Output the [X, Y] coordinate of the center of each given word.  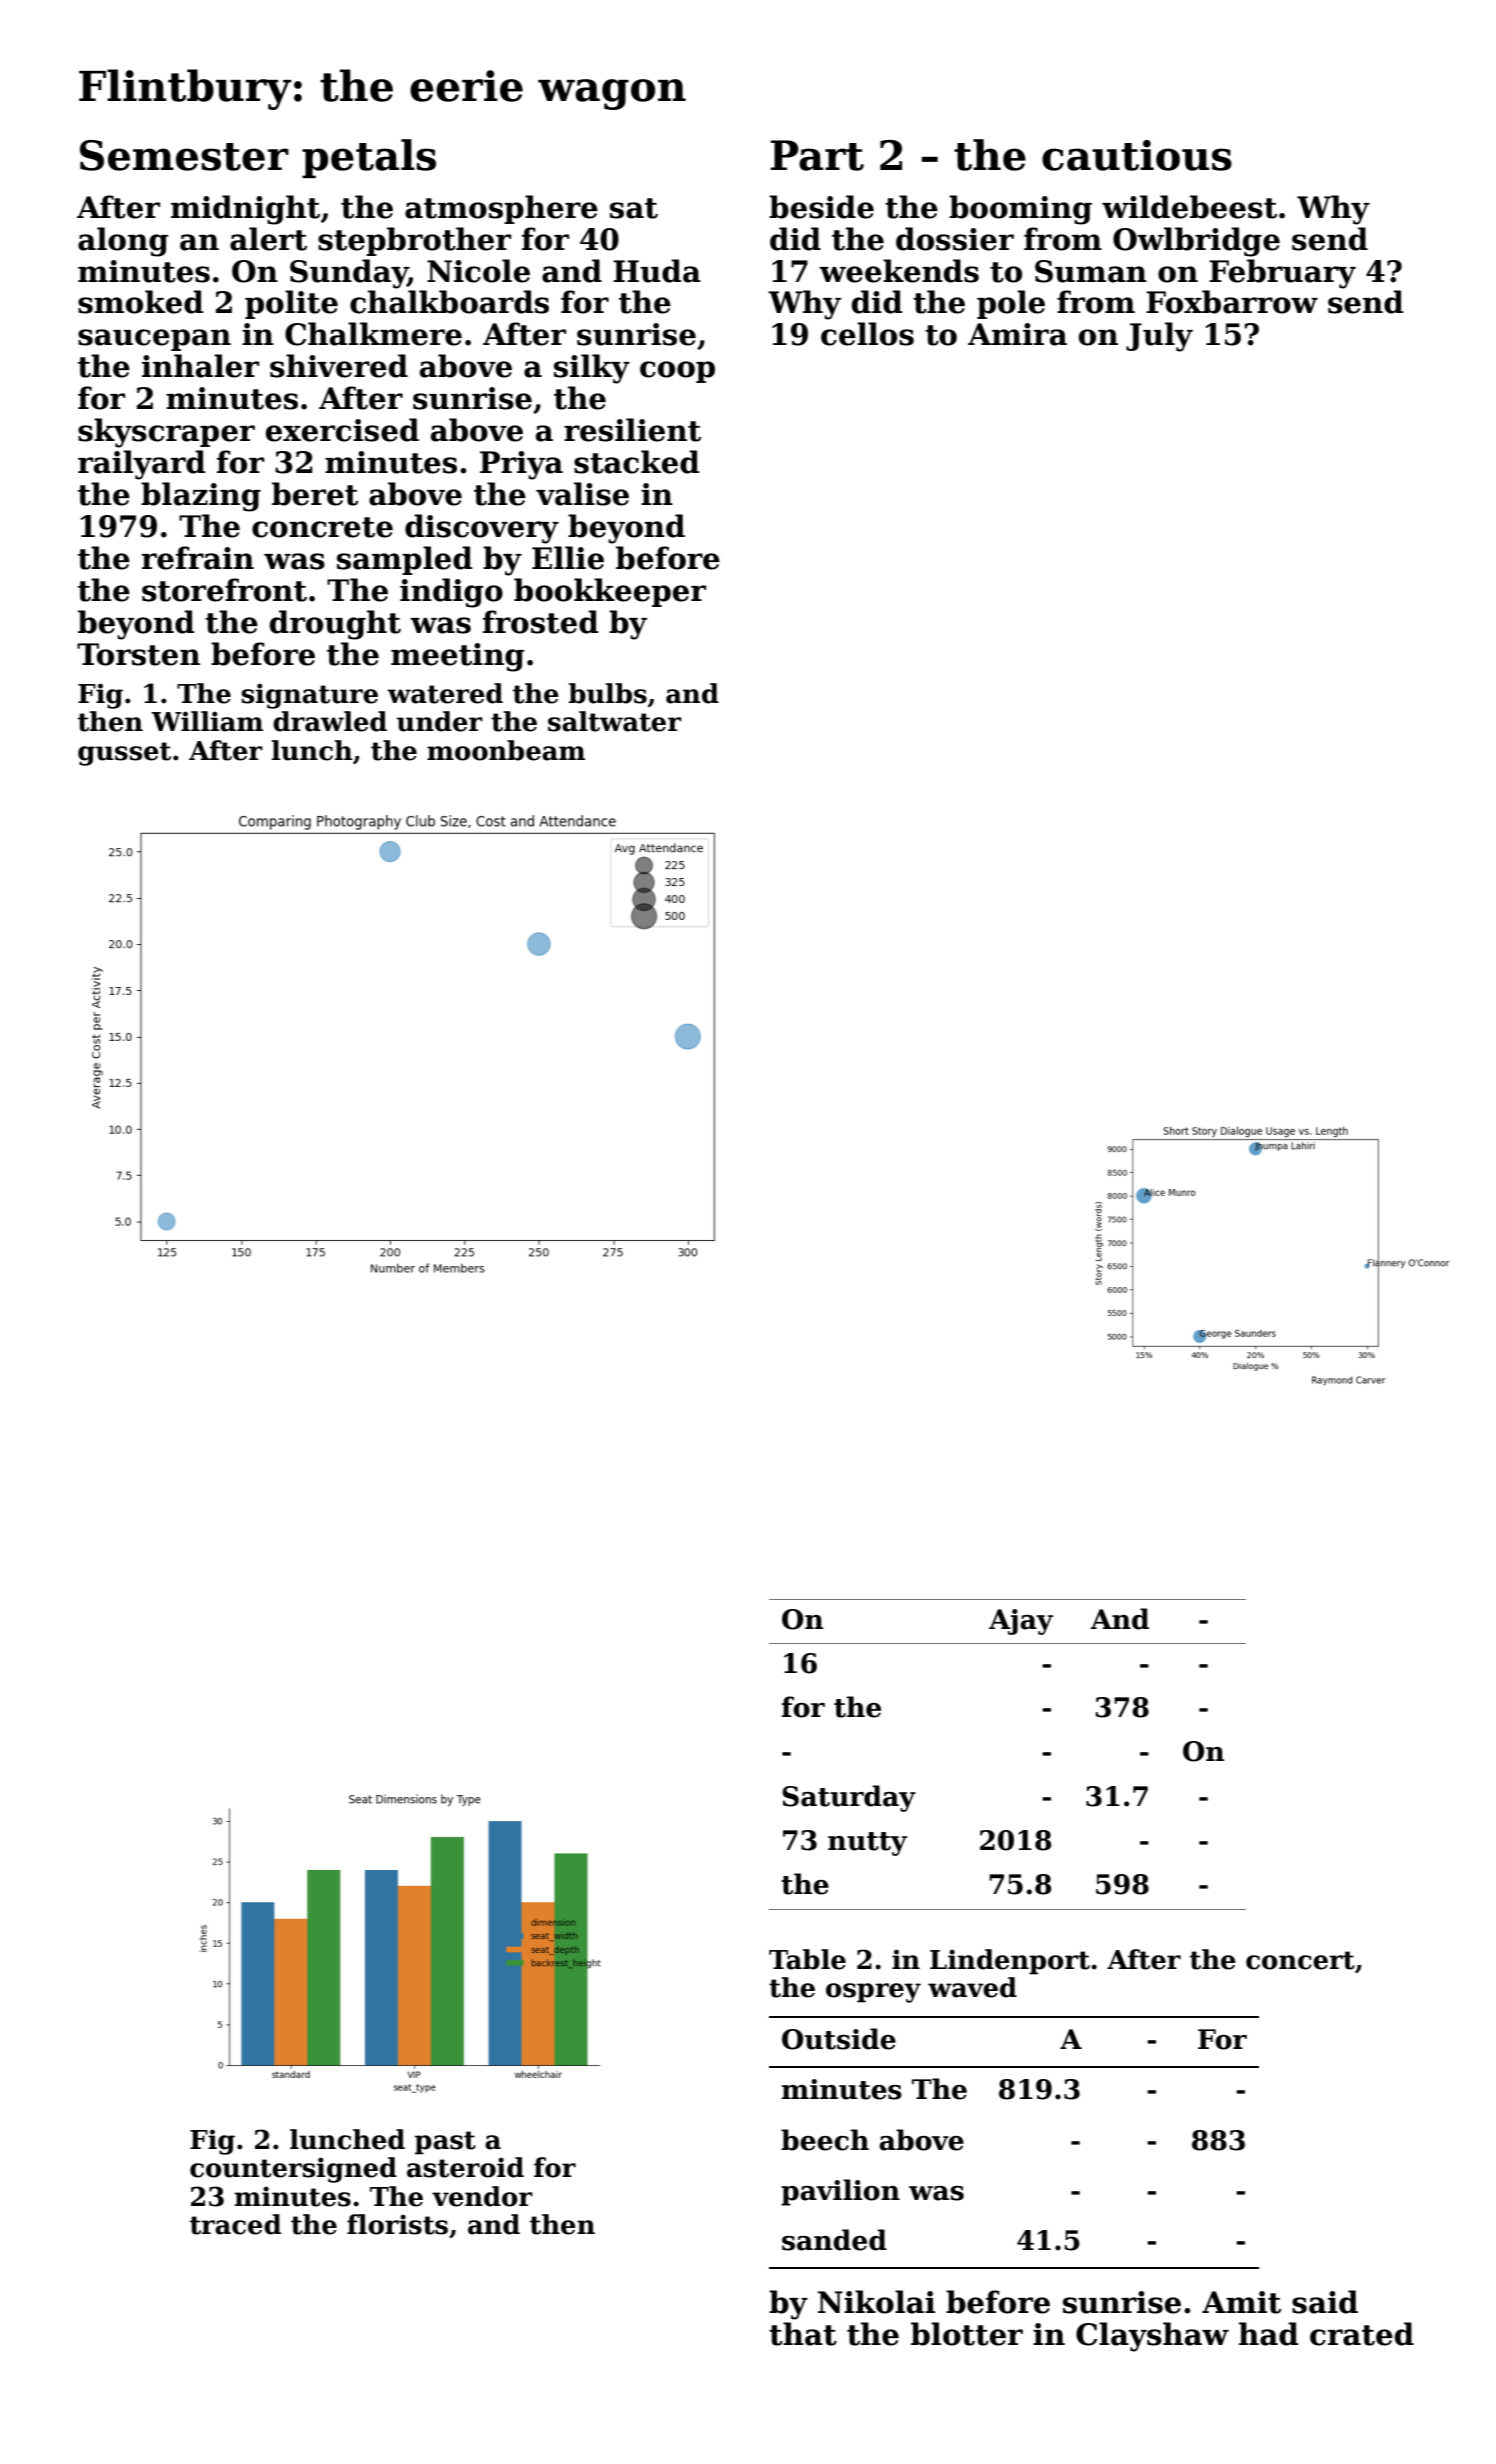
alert [268, 239]
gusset [124, 754]
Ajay [1021, 1622]
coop [677, 372]
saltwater [615, 721]
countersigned [293, 2170]
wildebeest [1189, 207]
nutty [867, 1844]
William [207, 721]
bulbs [608, 693]
